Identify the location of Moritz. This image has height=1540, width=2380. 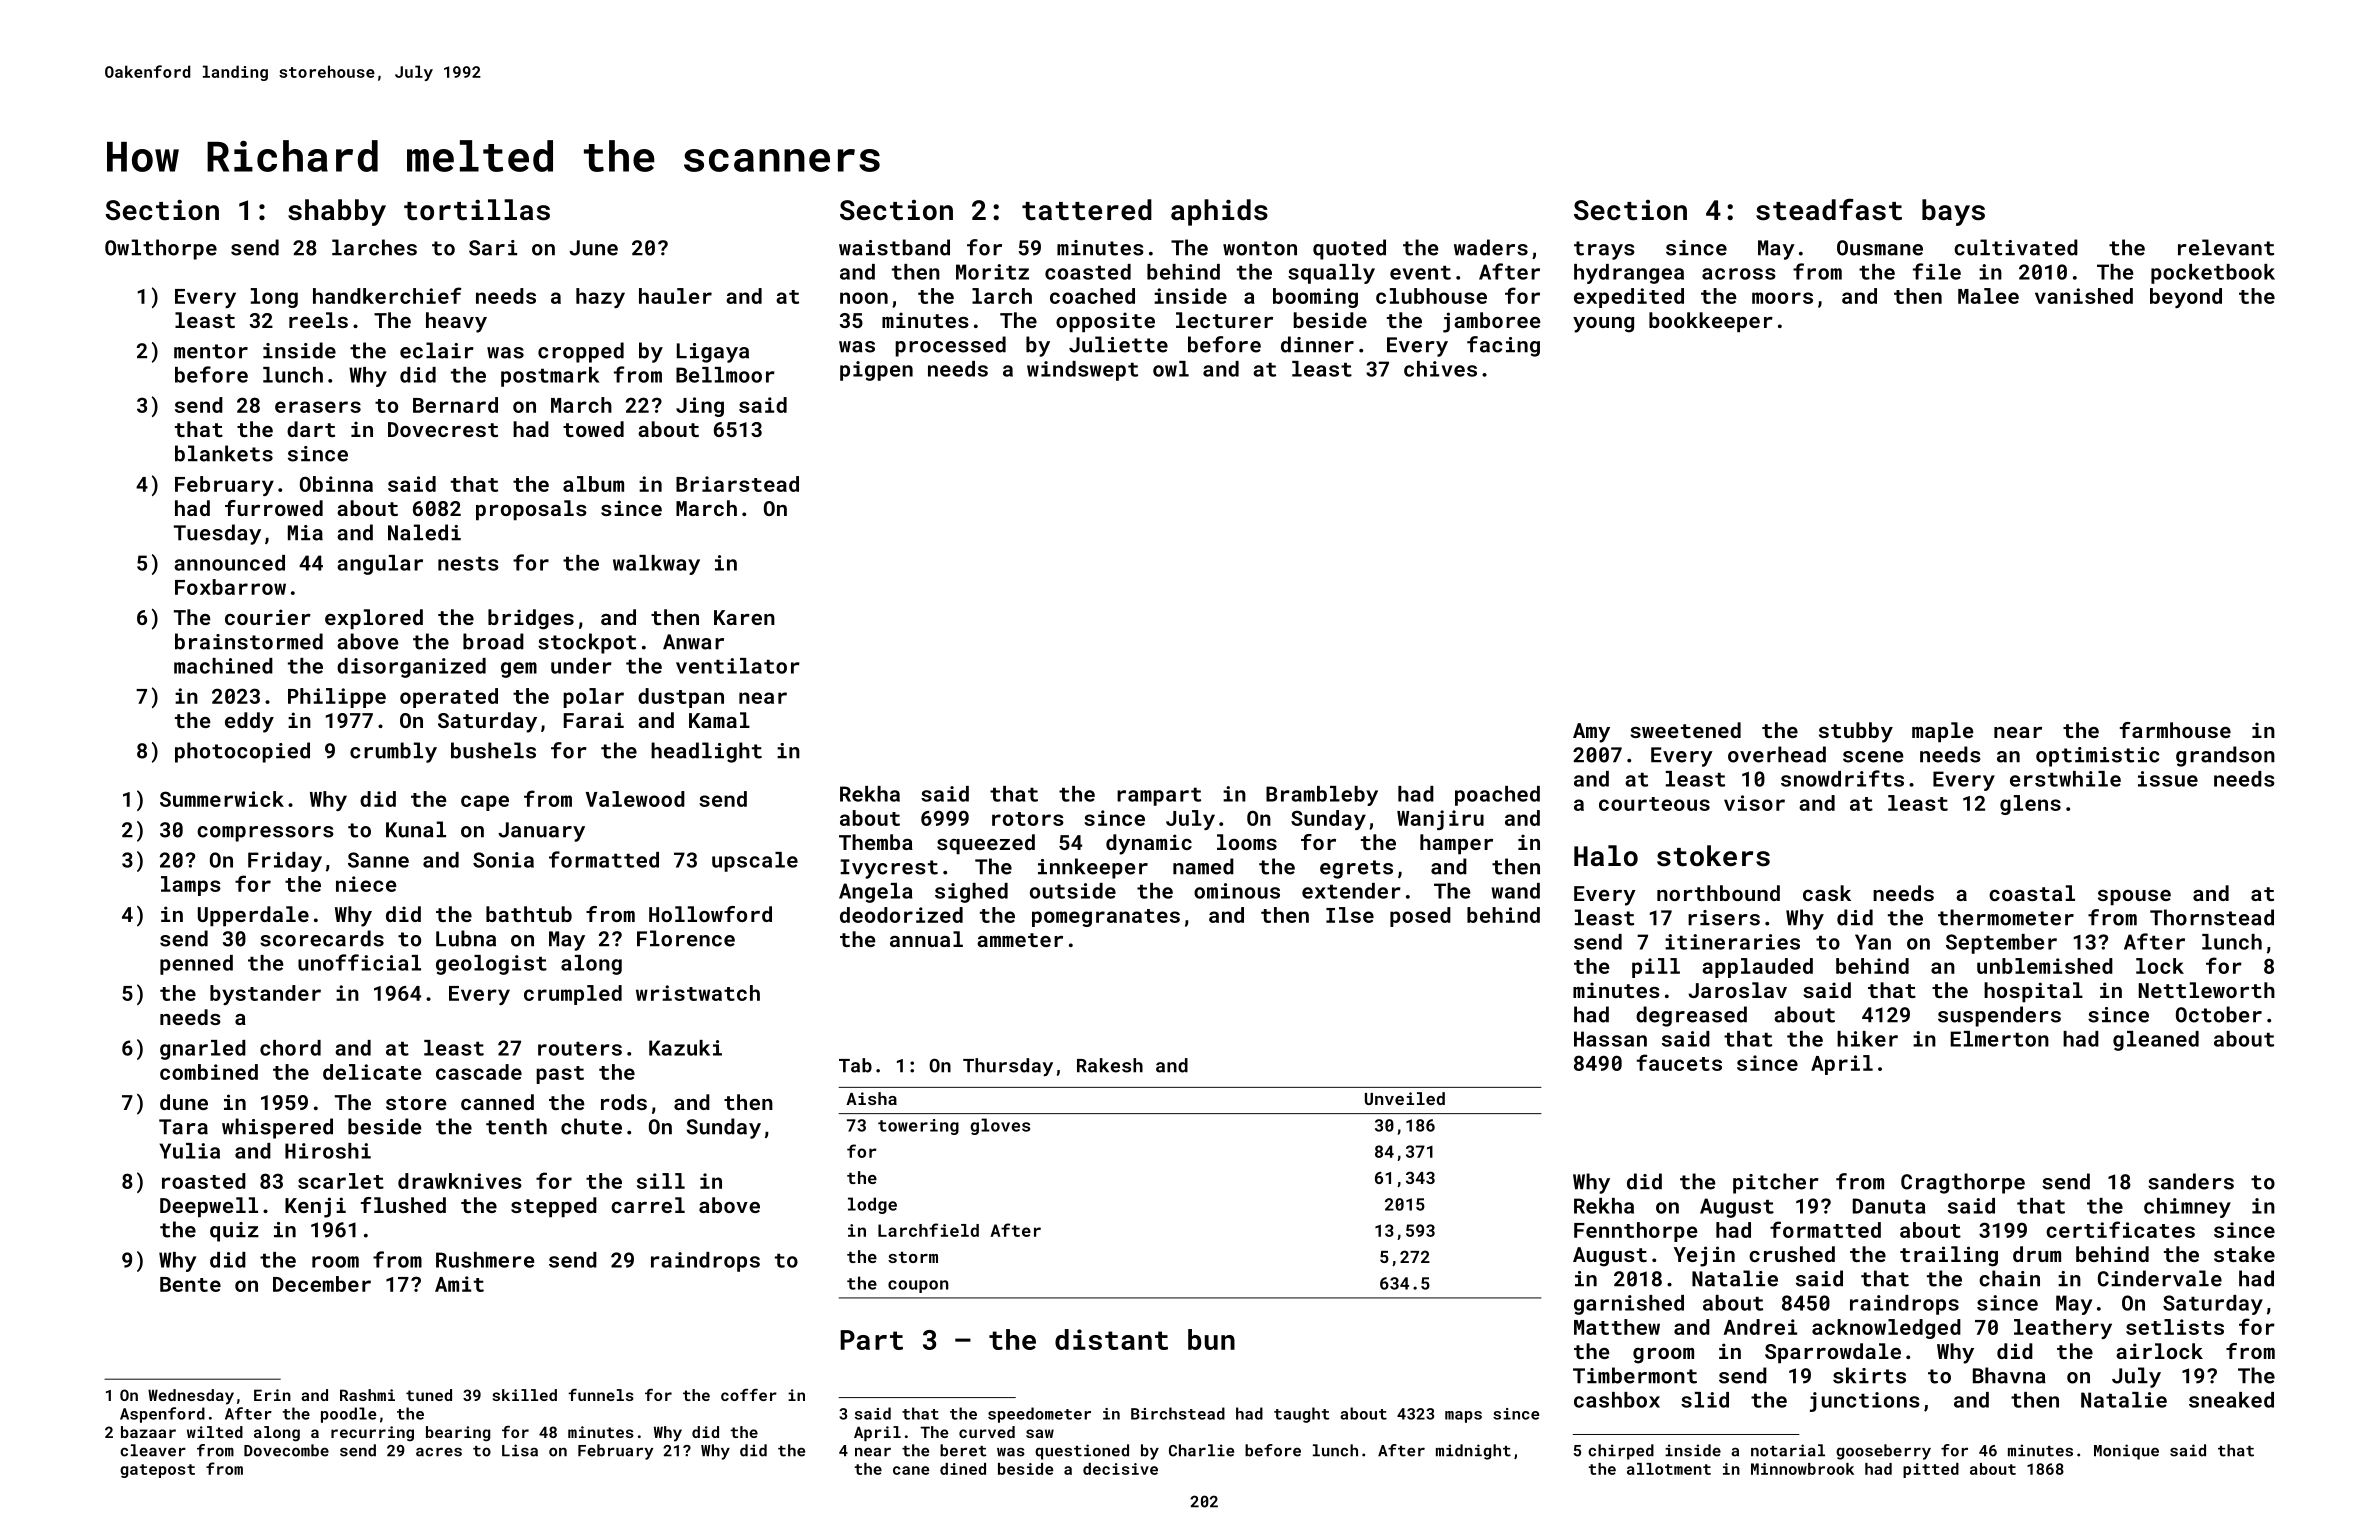
(992, 272).
